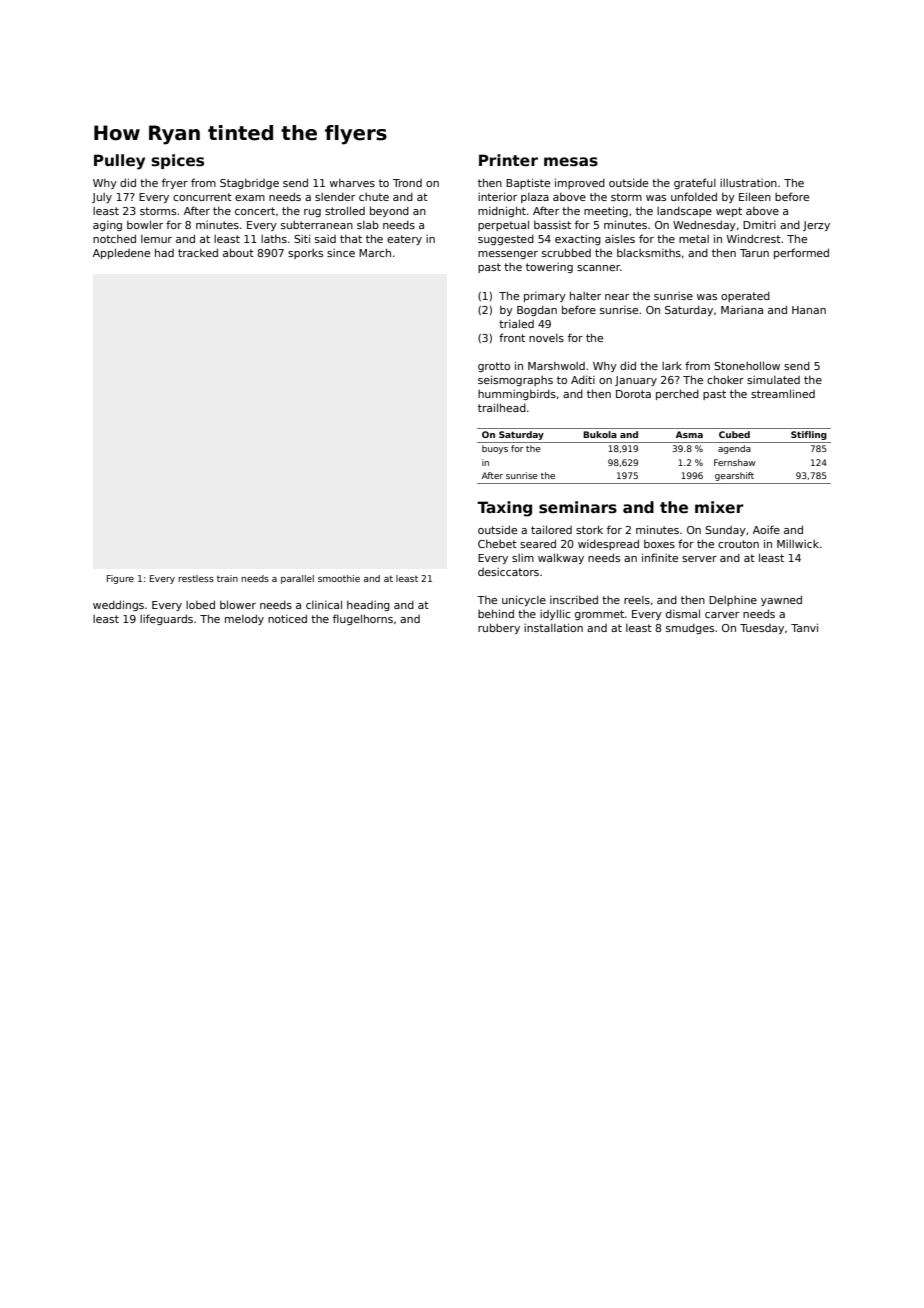 Image resolution: width=924 pixels, height=1308 pixels. What do you see at coordinates (121, 253) in the page?
I see `Appledene` at bounding box center [121, 253].
